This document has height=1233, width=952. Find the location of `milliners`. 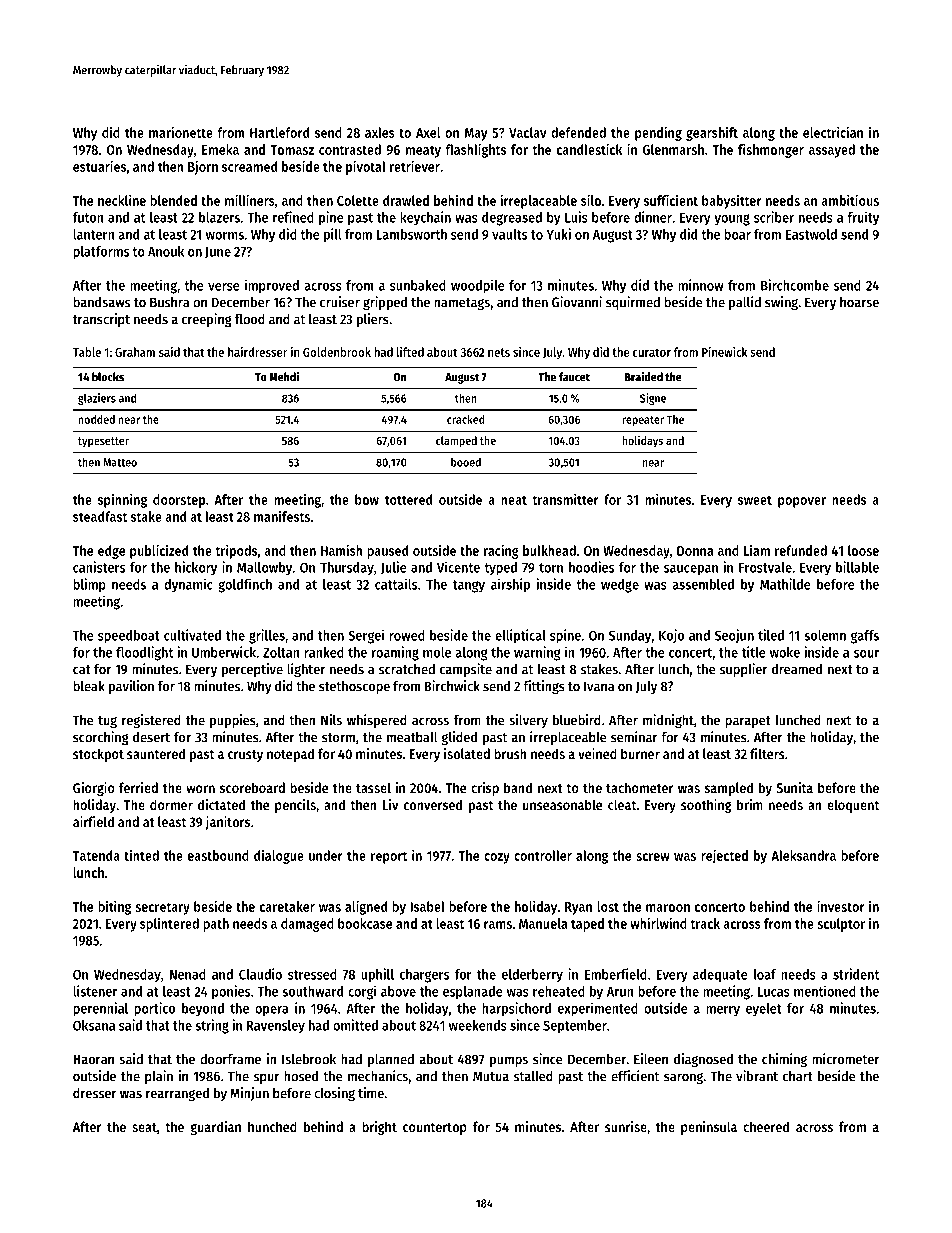

milliners is located at coordinates (250, 200).
